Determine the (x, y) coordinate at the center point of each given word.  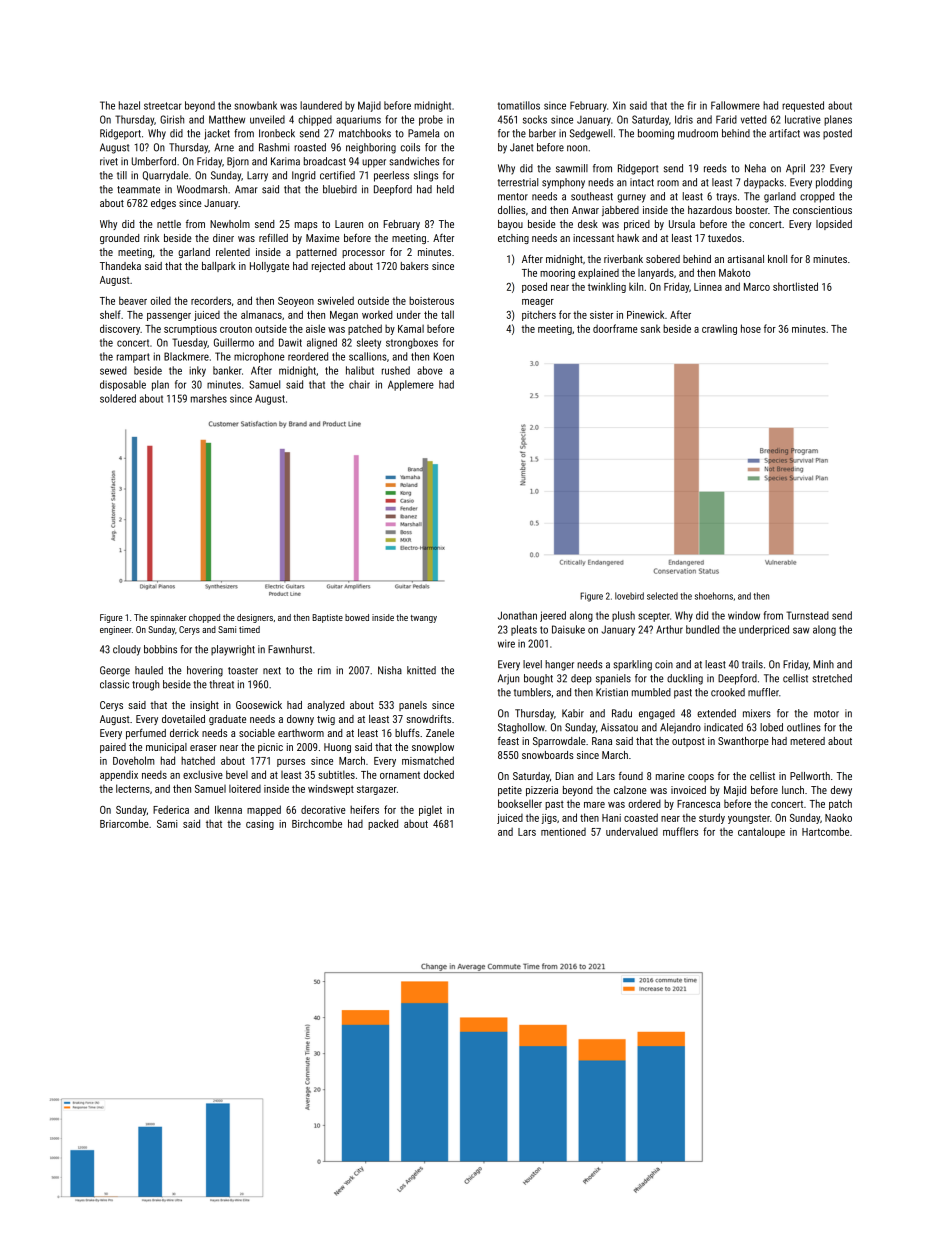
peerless (391, 176)
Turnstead (807, 615)
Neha (755, 168)
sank (650, 328)
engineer (116, 630)
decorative (323, 809)
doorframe (615, 328)
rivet (109, 161)
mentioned (563, 832)
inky (197, 371)
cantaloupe (761, 832)
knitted (421, 670)
